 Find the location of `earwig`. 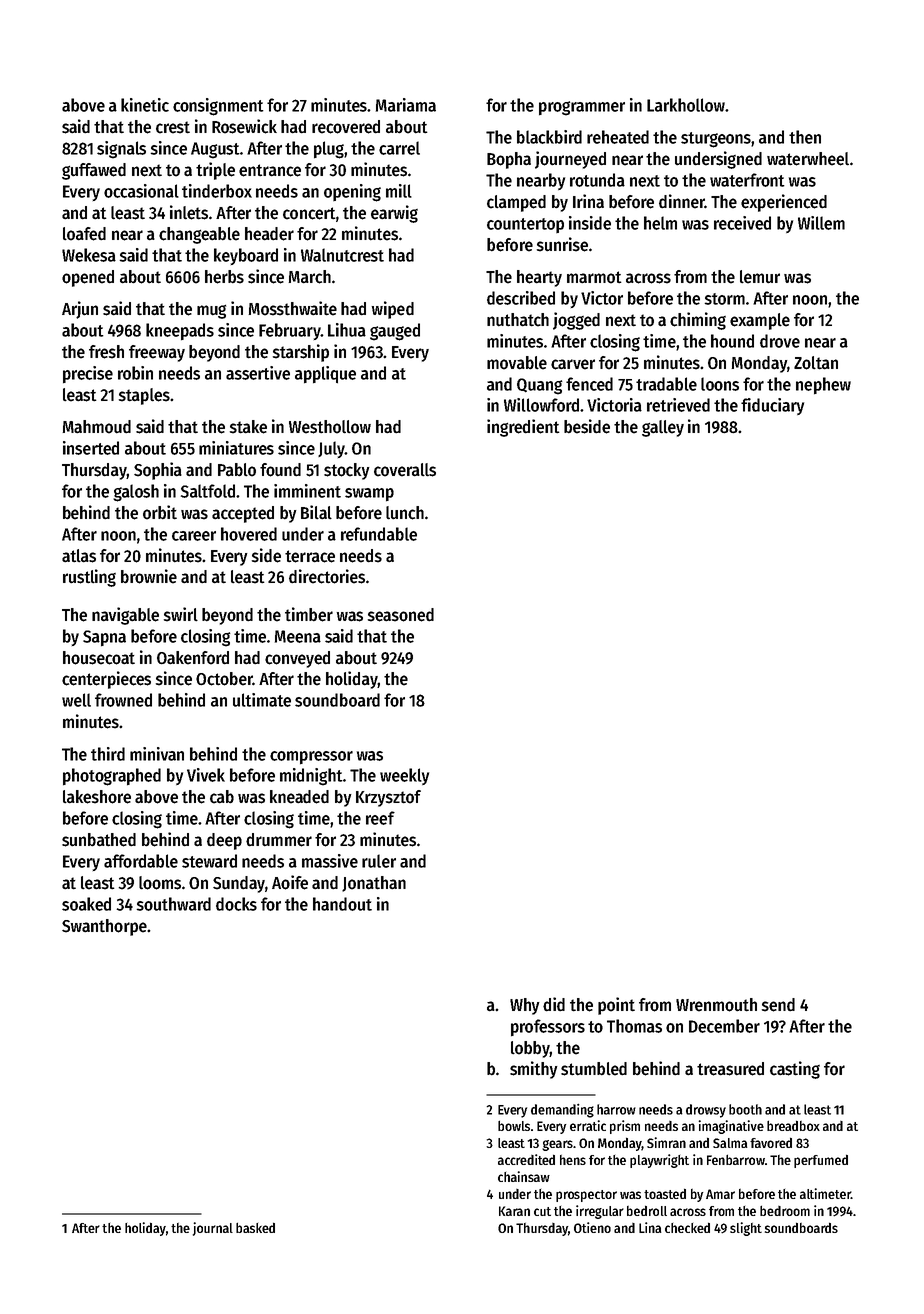

earwig is located at coordinates (394, 214).
